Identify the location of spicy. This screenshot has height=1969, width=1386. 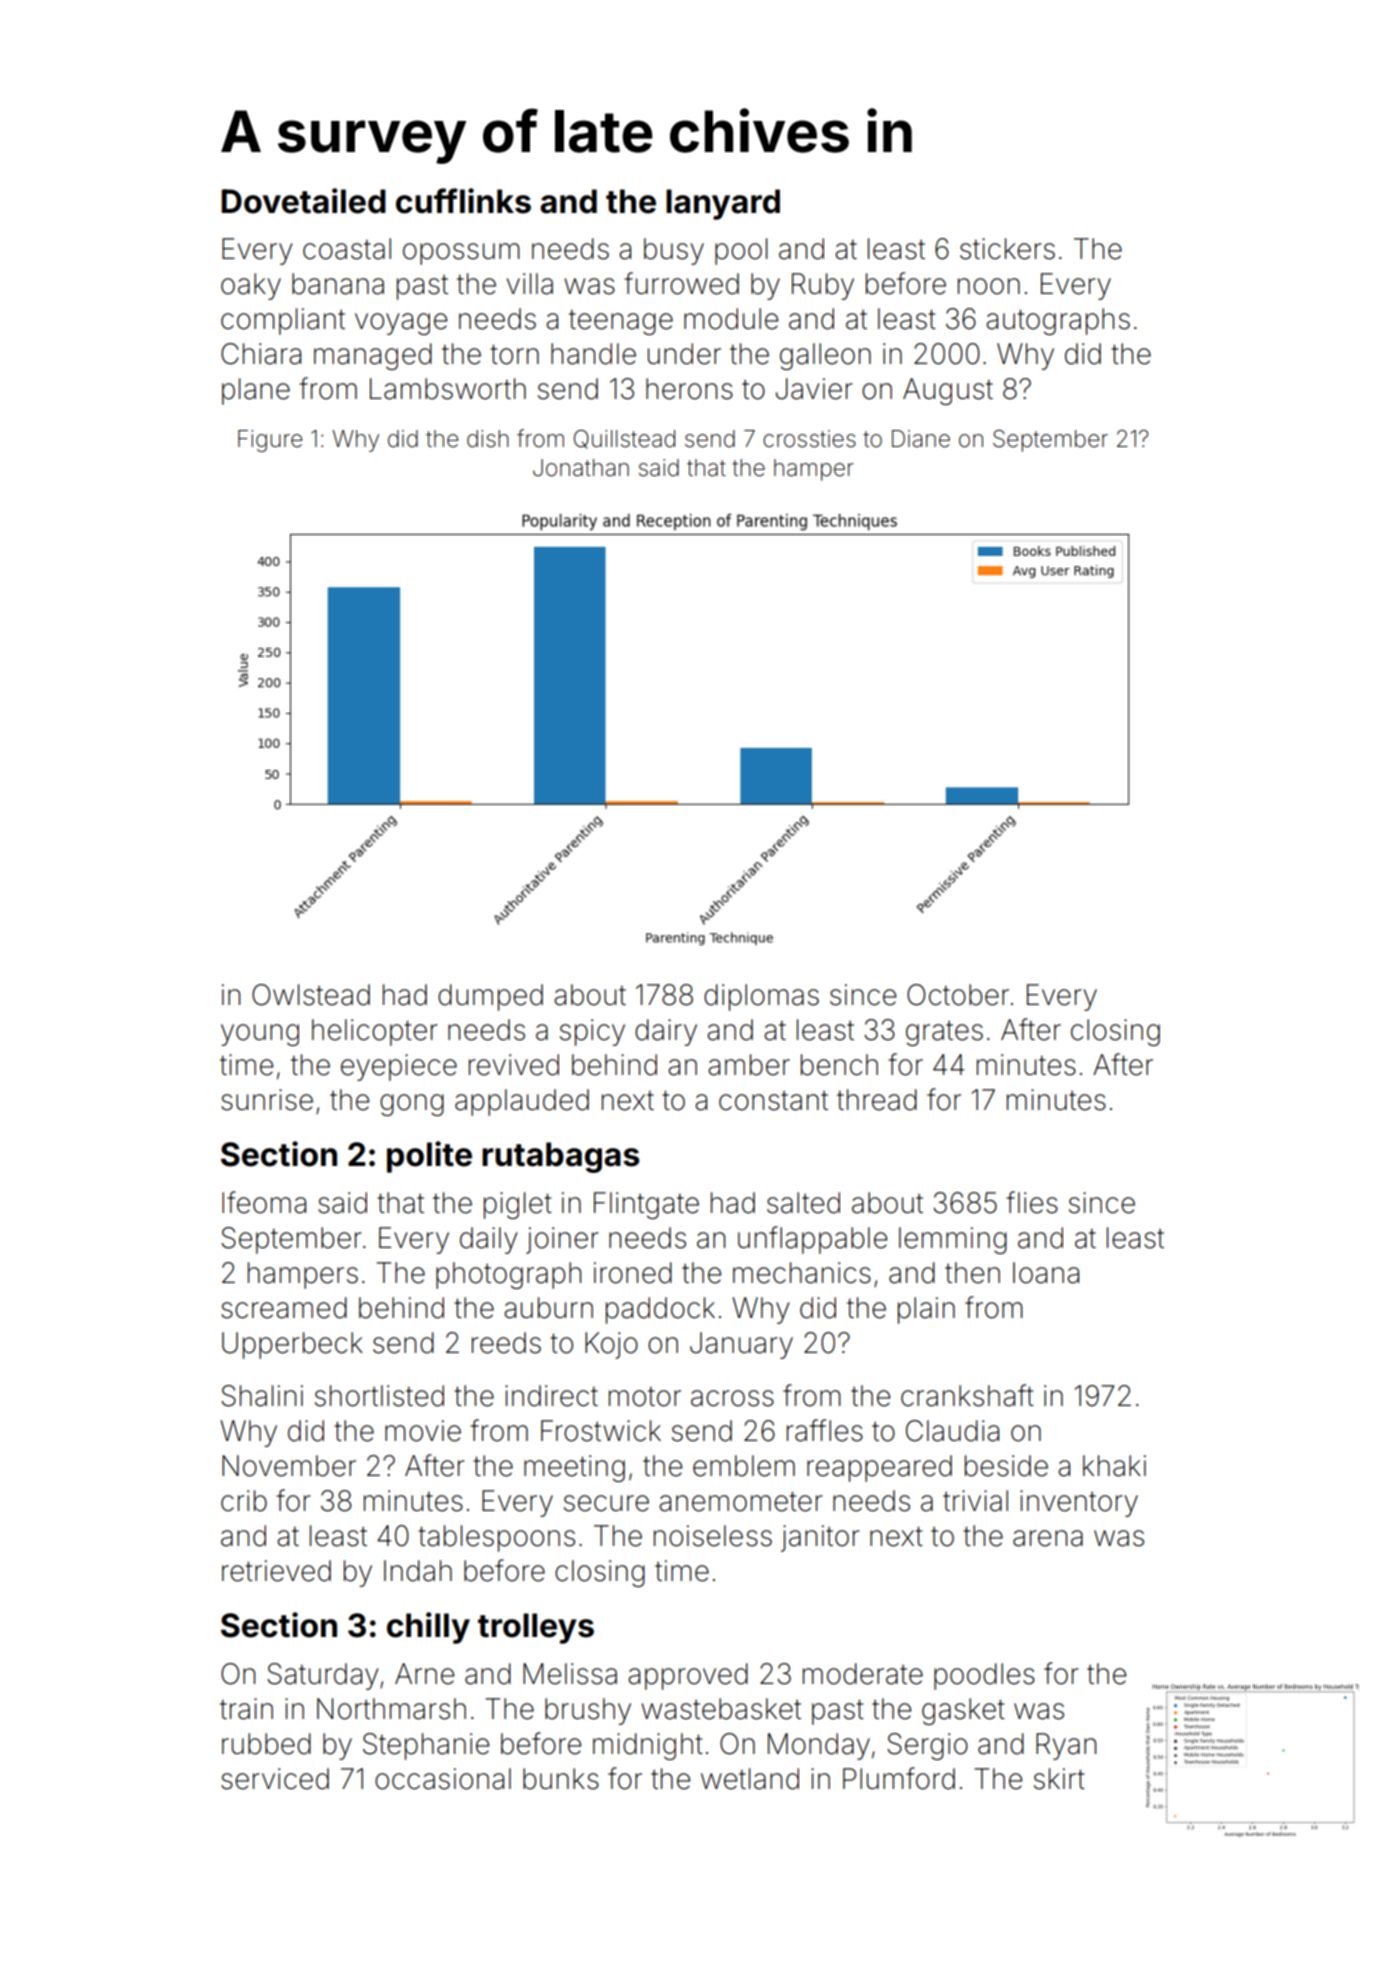
(592, 1032).
